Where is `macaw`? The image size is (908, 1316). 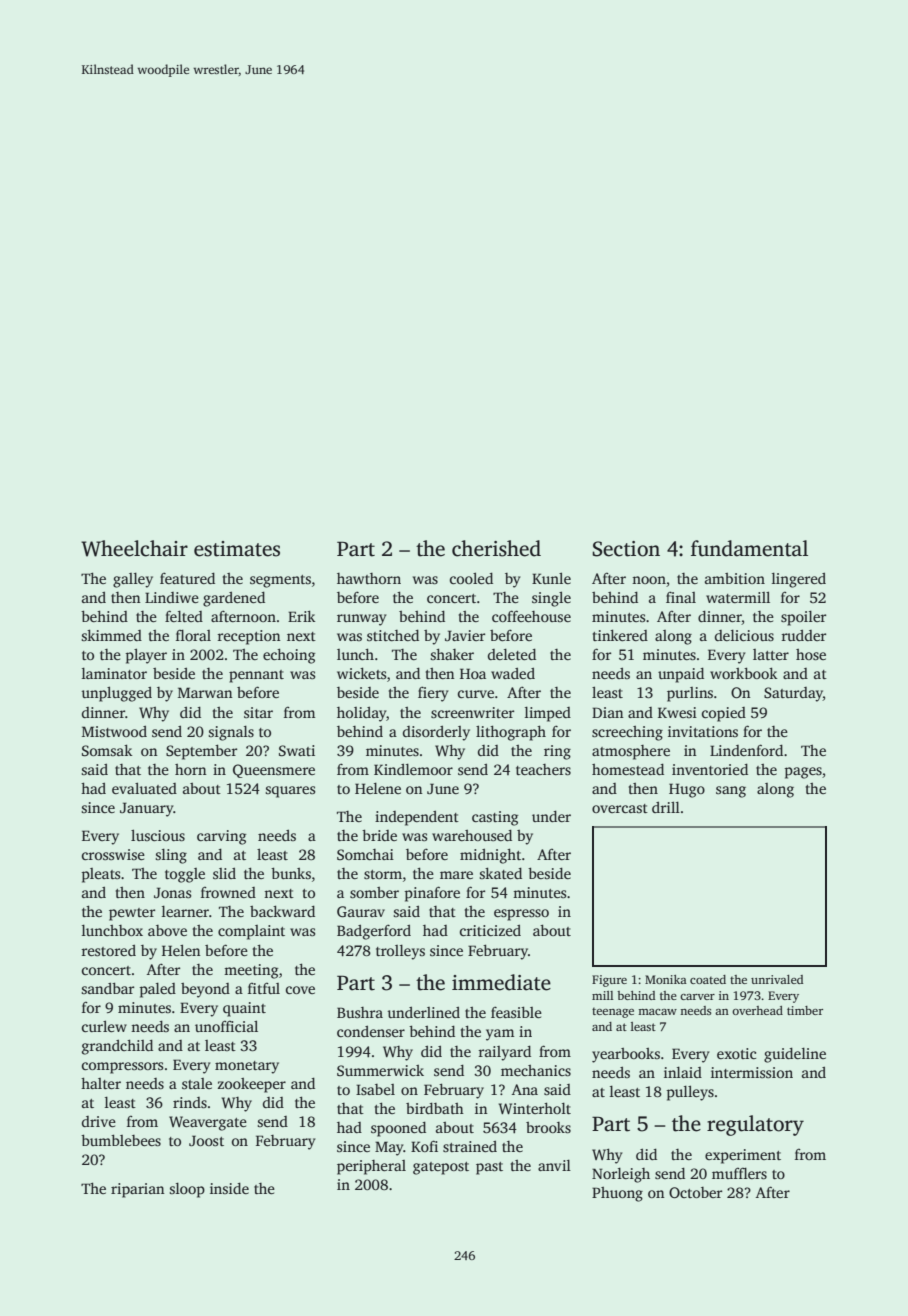 macaw is located at coordinates (657, 1012).
